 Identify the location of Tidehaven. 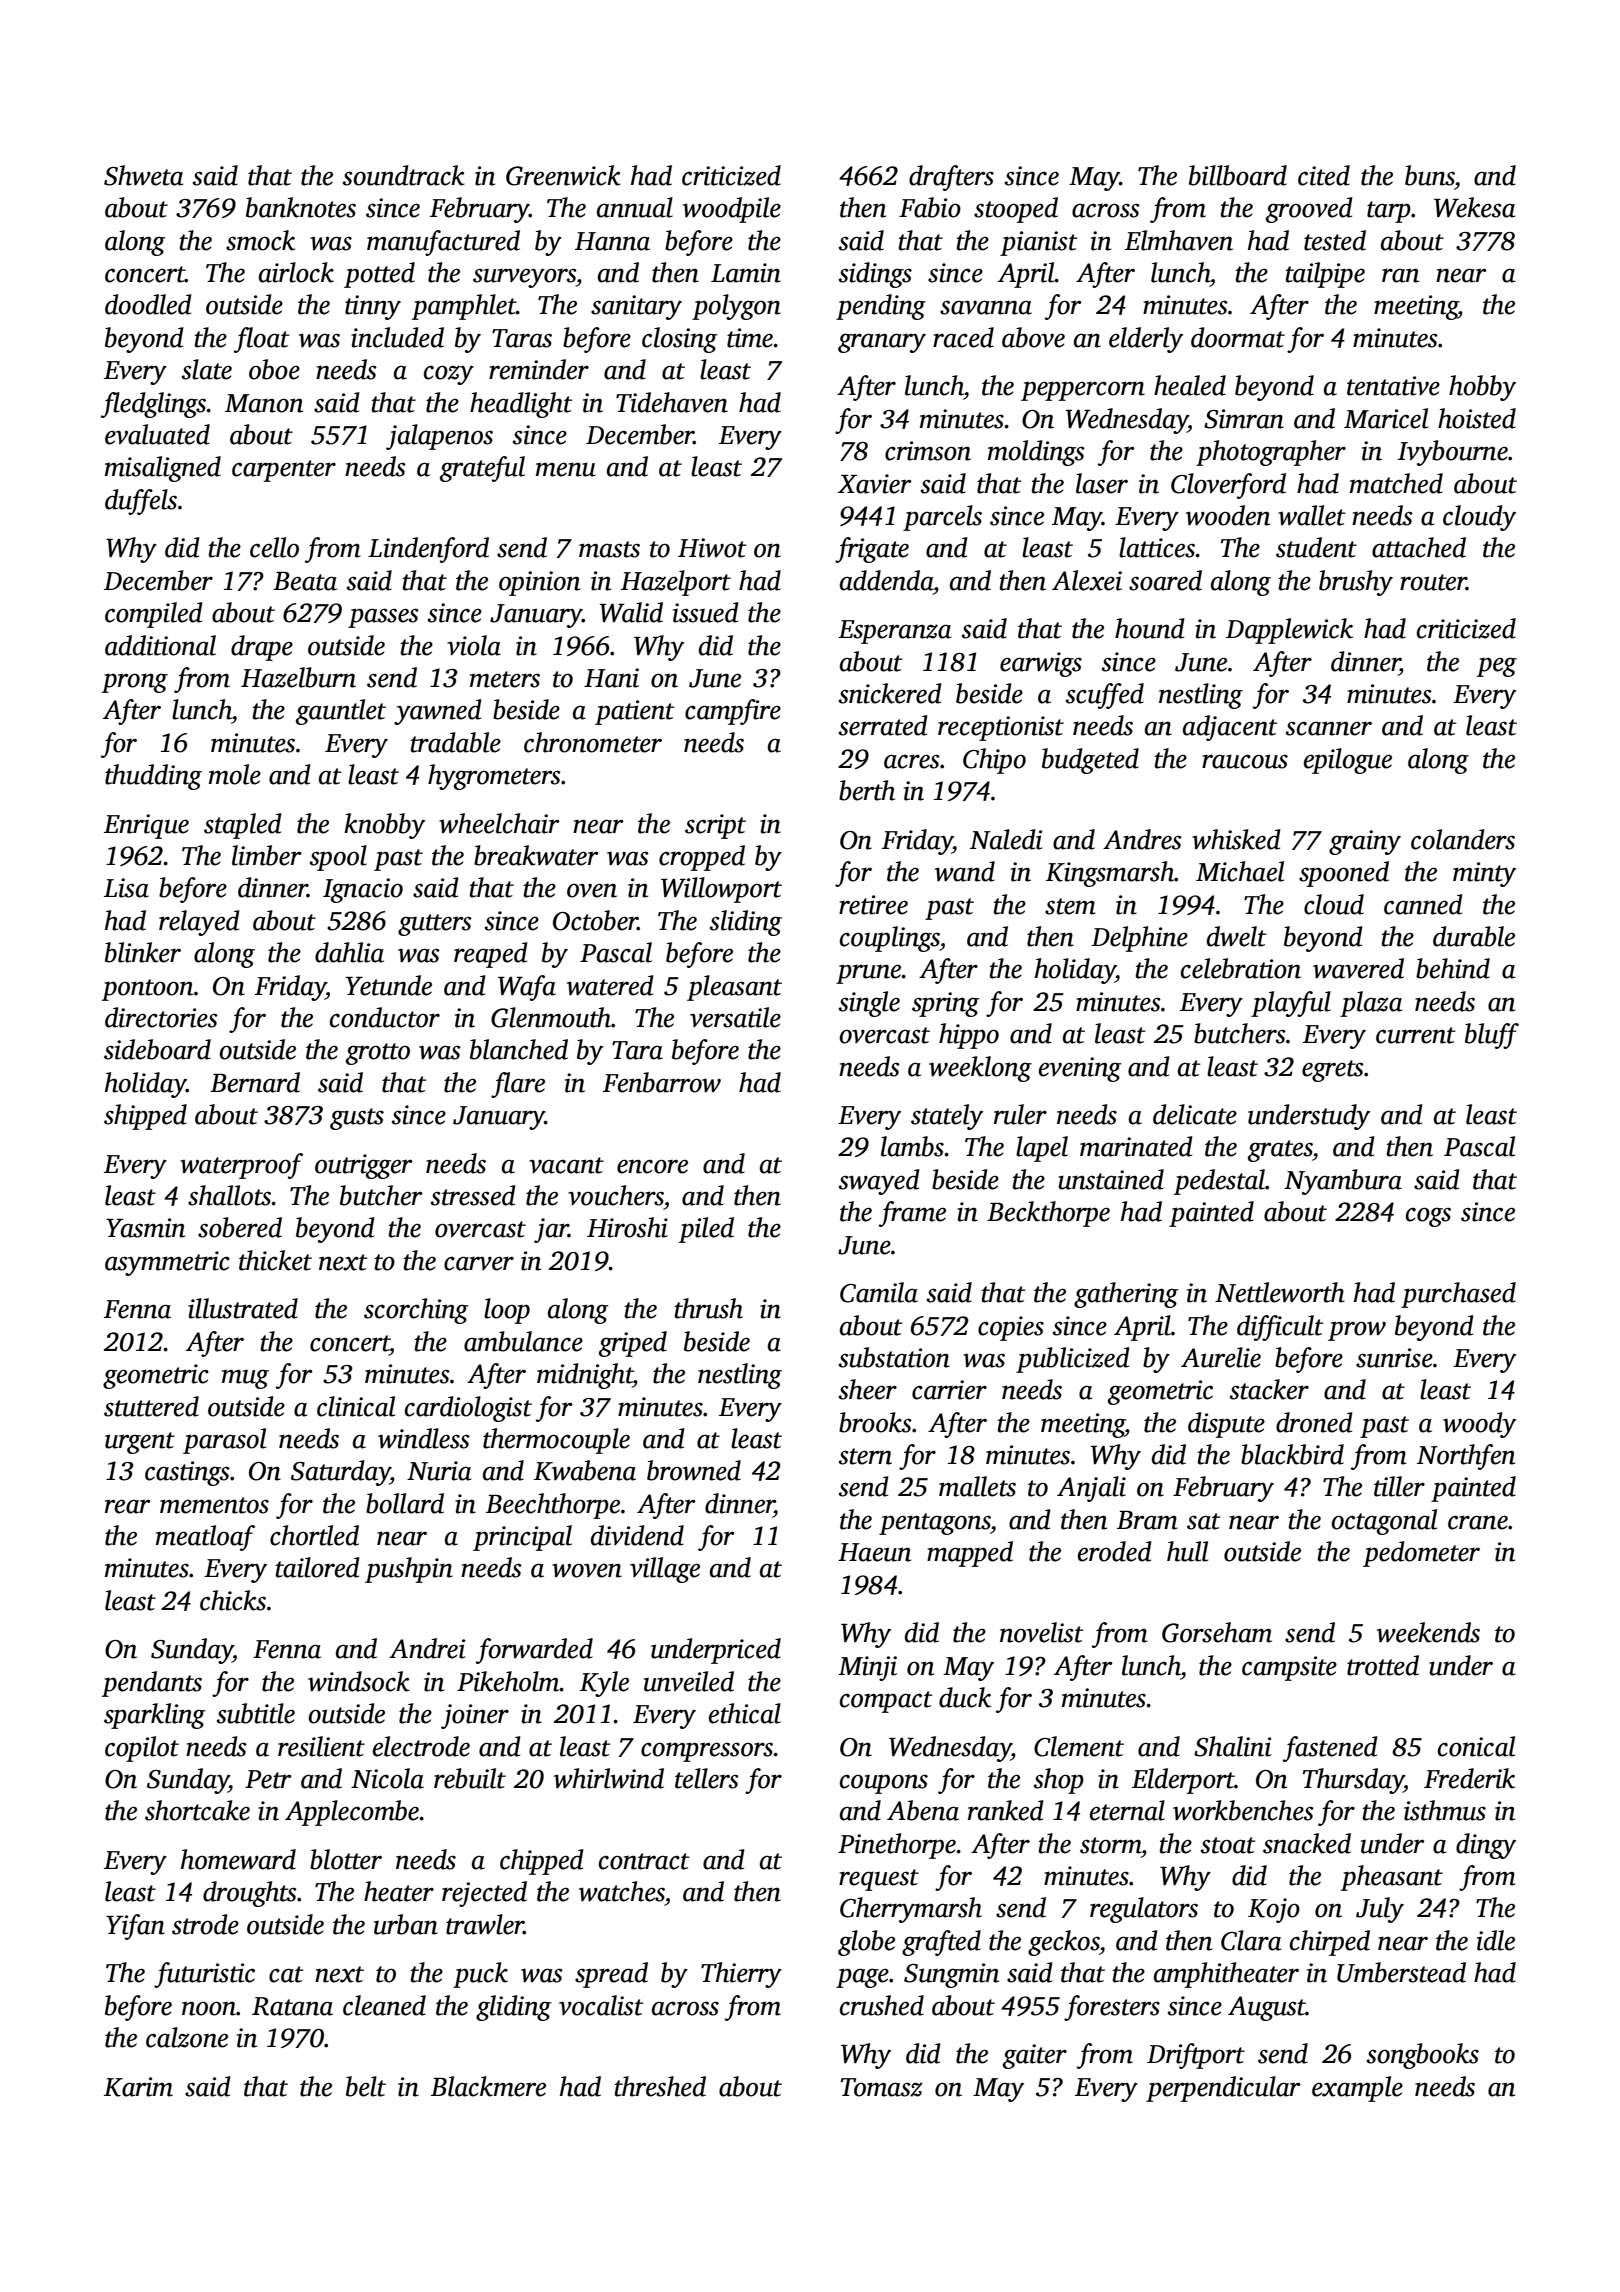
(672, 402).
